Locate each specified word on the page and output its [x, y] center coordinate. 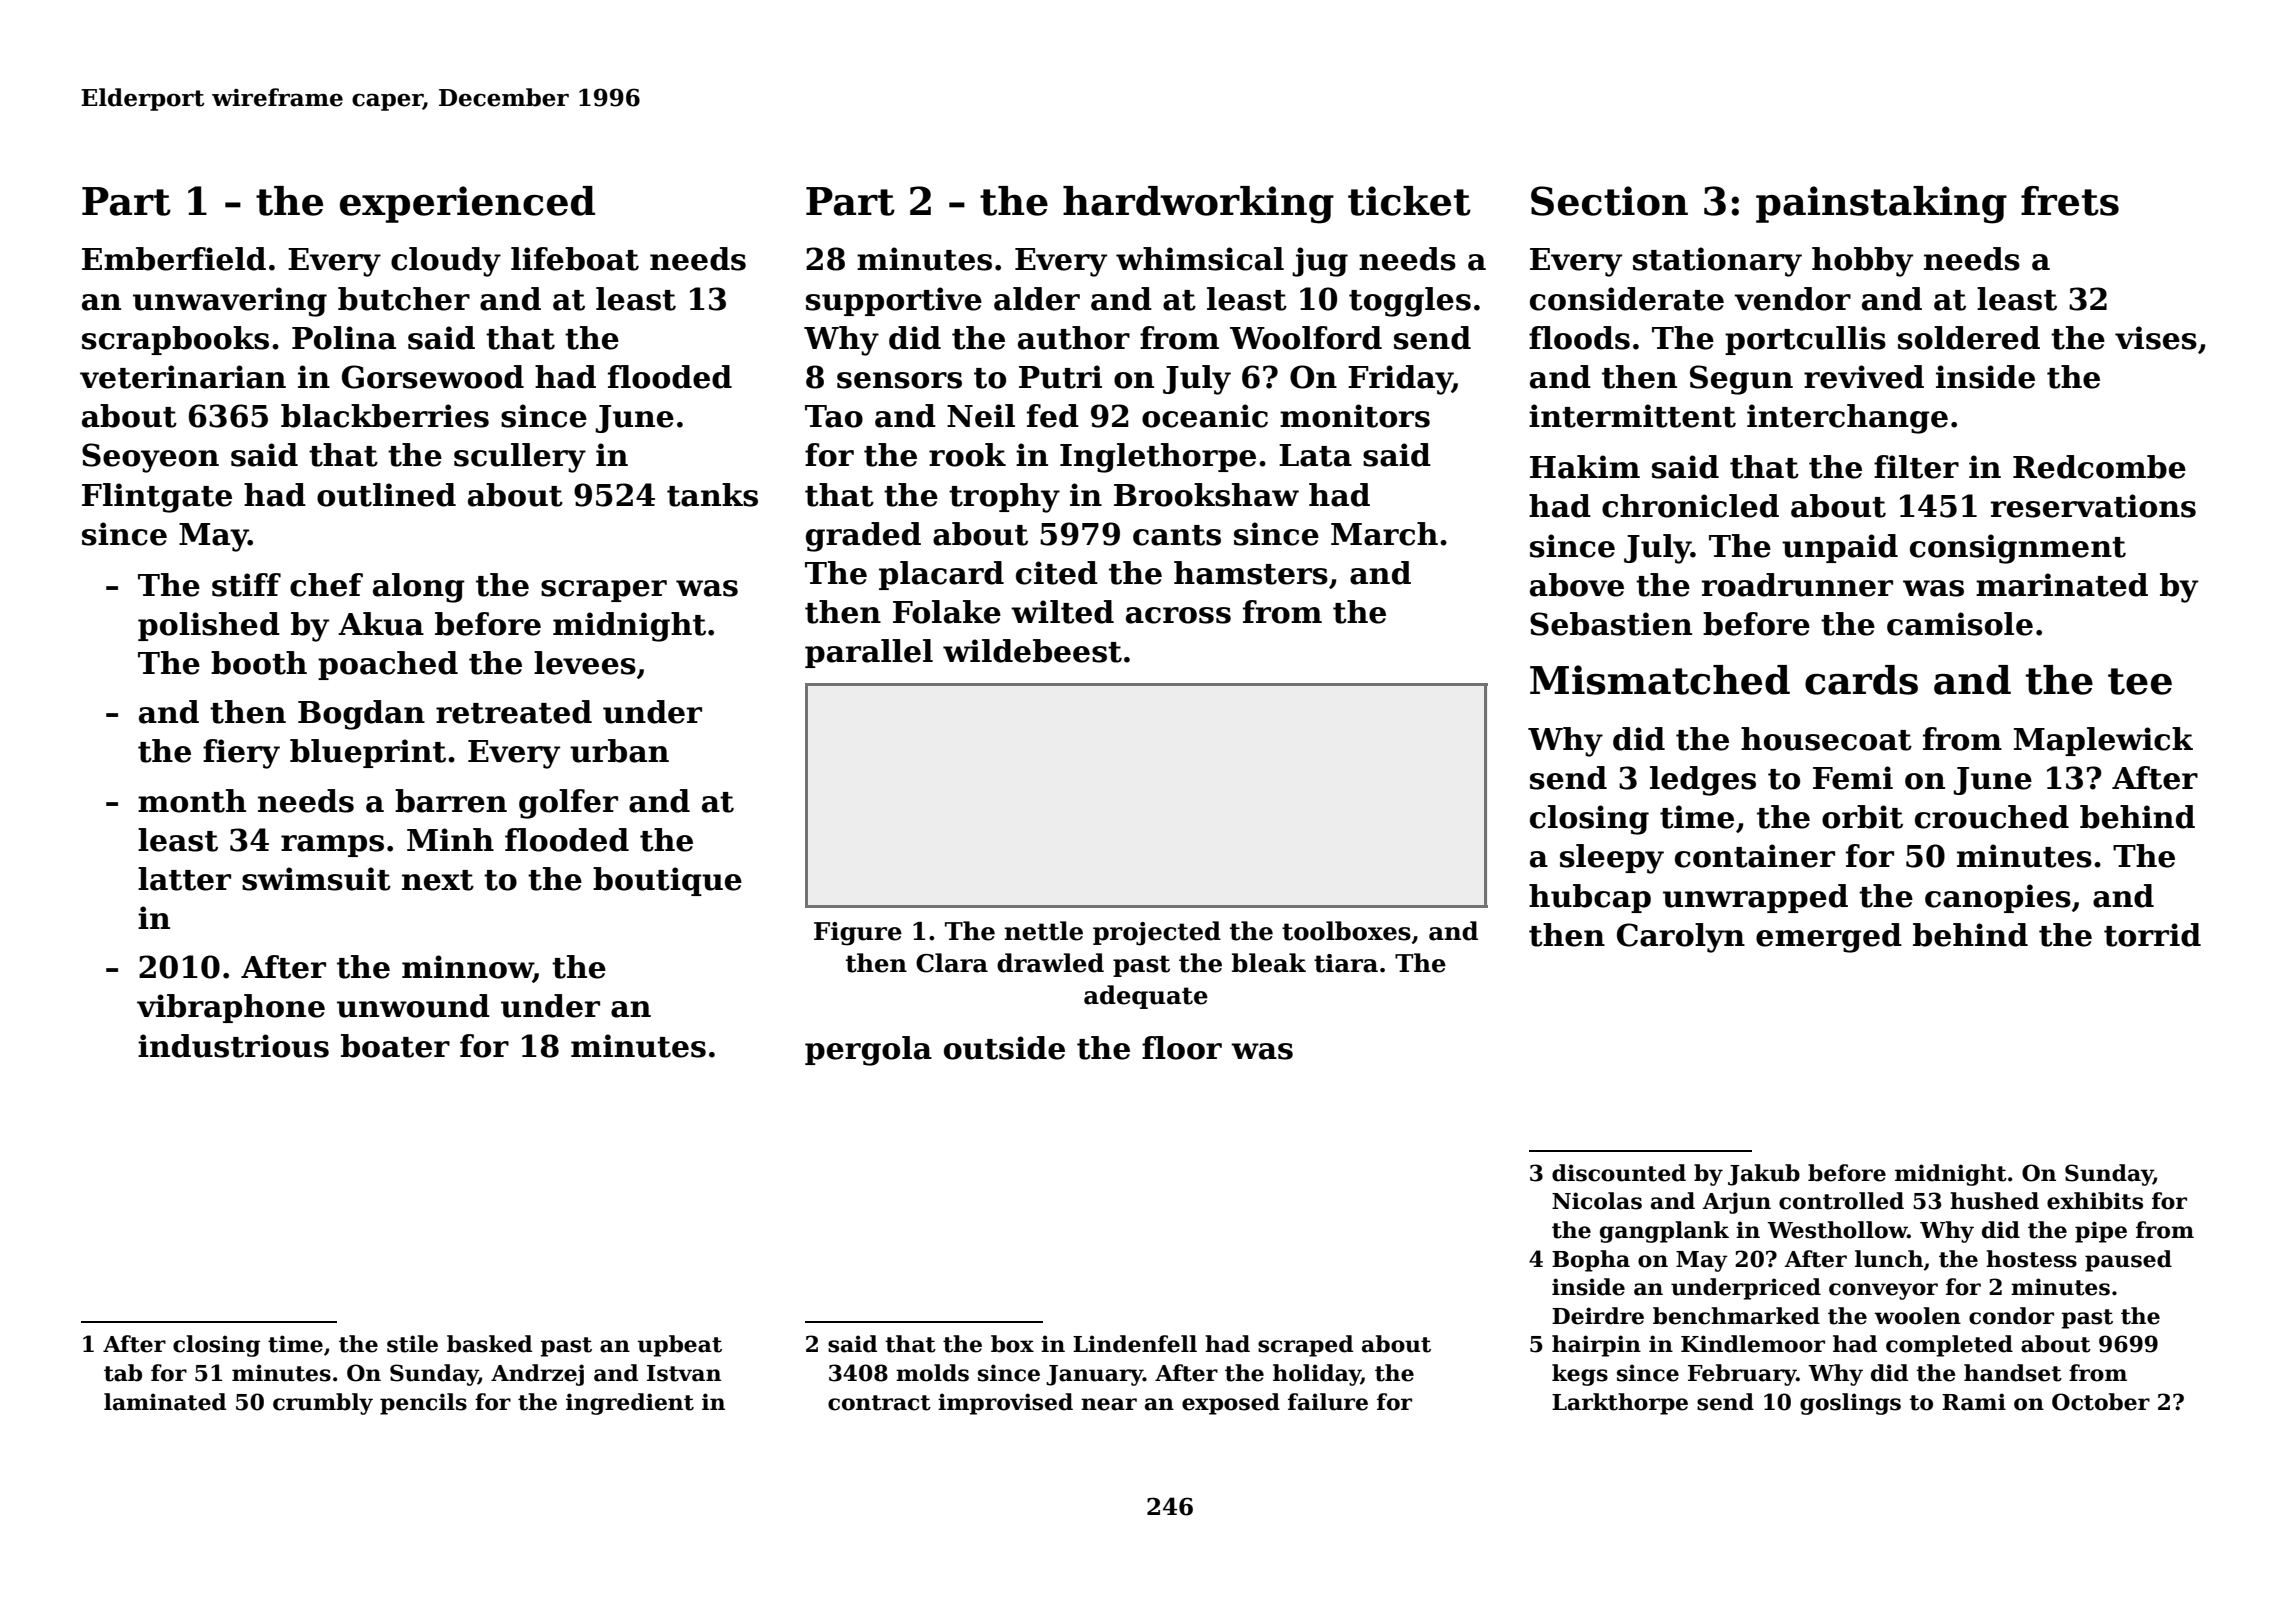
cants [1177, 535]
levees [585, 663]
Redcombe [2099, 467]
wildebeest [1032, 651]
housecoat [1826, 739]
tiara [1346, 963]
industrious [233, 1046]
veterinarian [183, 377]
